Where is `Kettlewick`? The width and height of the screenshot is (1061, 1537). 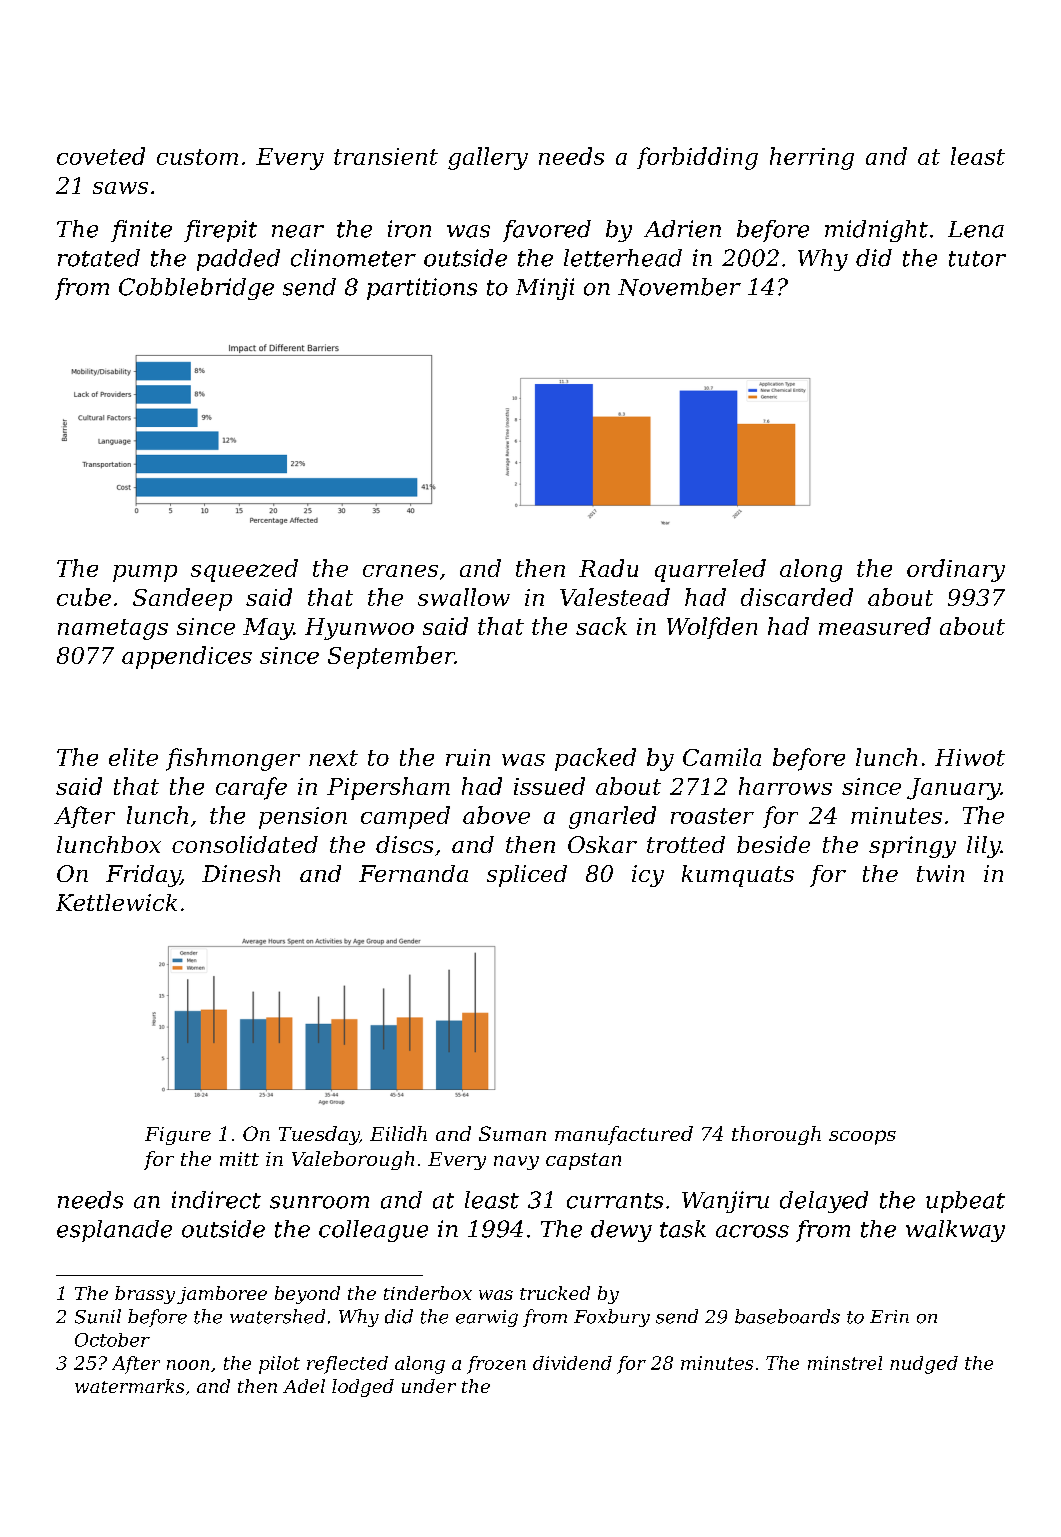 Kettlewick is located at coordinates (116, 902).
